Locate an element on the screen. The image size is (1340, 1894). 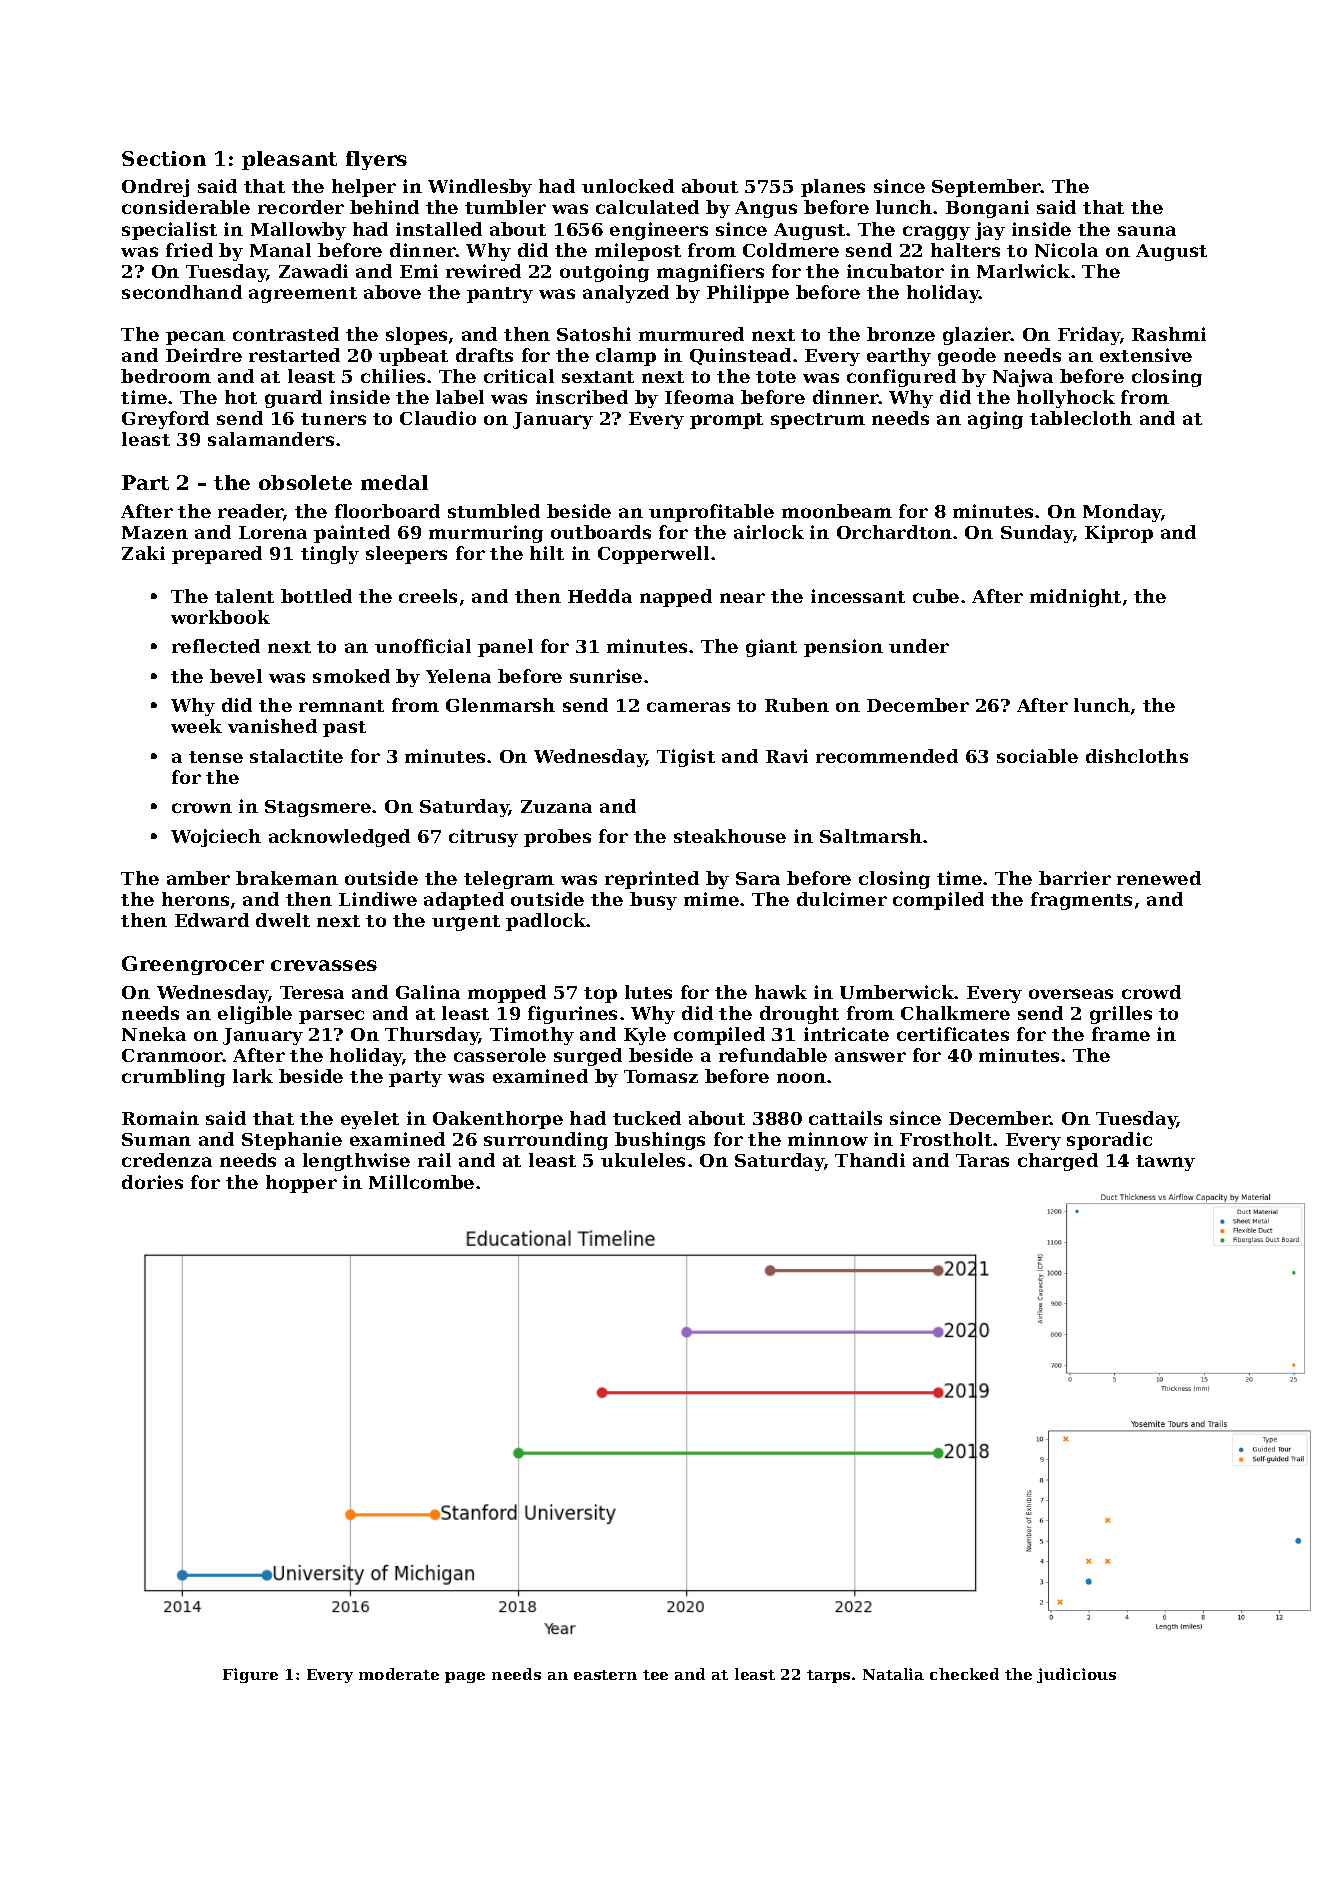
Greyford is located at coordinates (165, 420).
